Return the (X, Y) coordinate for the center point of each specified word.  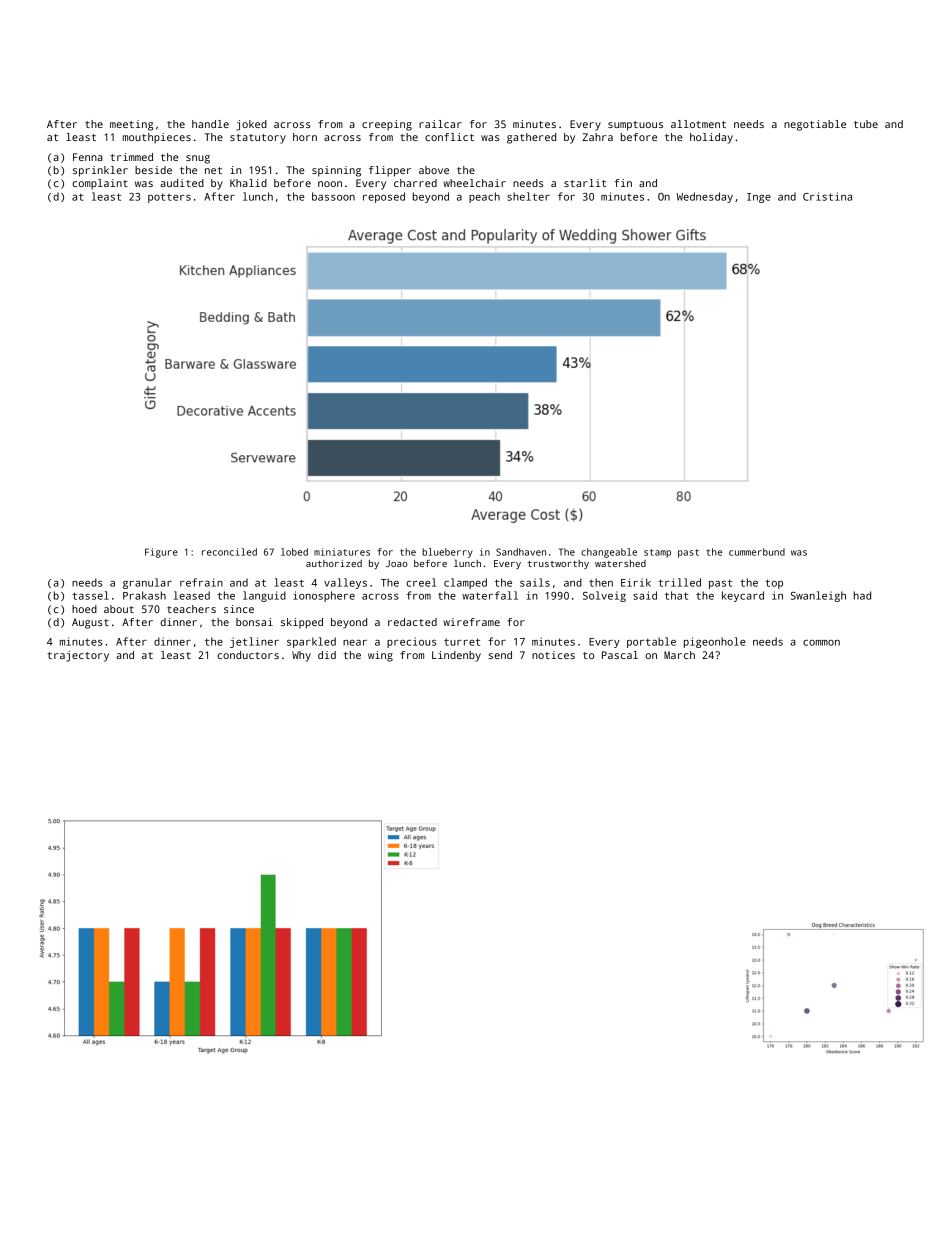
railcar (440, 124)
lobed (294, 552)
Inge (759, 198)
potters (169, 198)
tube (866, 124)
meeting (131, 125)
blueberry (447, 553)
